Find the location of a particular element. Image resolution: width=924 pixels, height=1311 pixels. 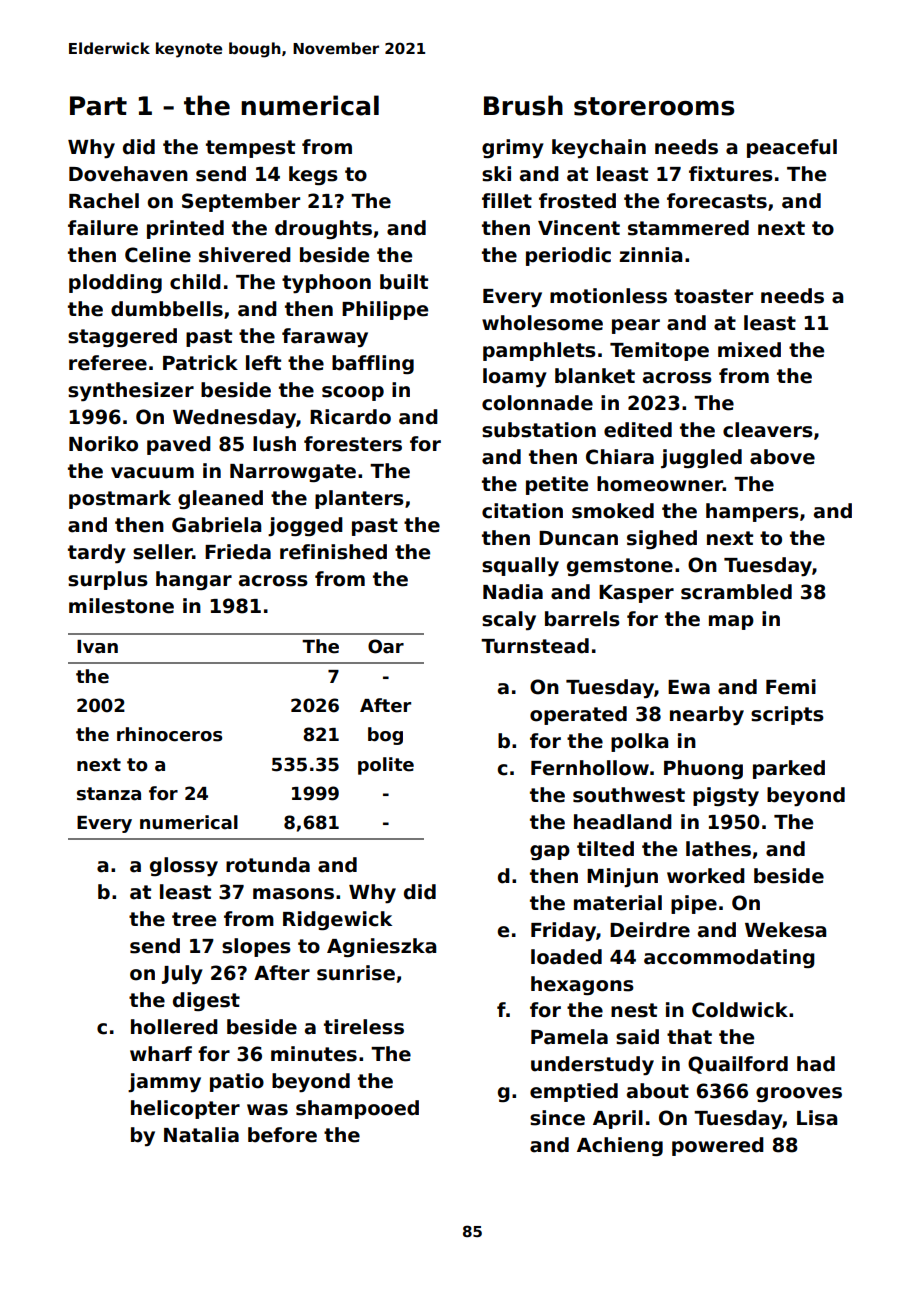

typhoon is located at coordinates (326, 283).
